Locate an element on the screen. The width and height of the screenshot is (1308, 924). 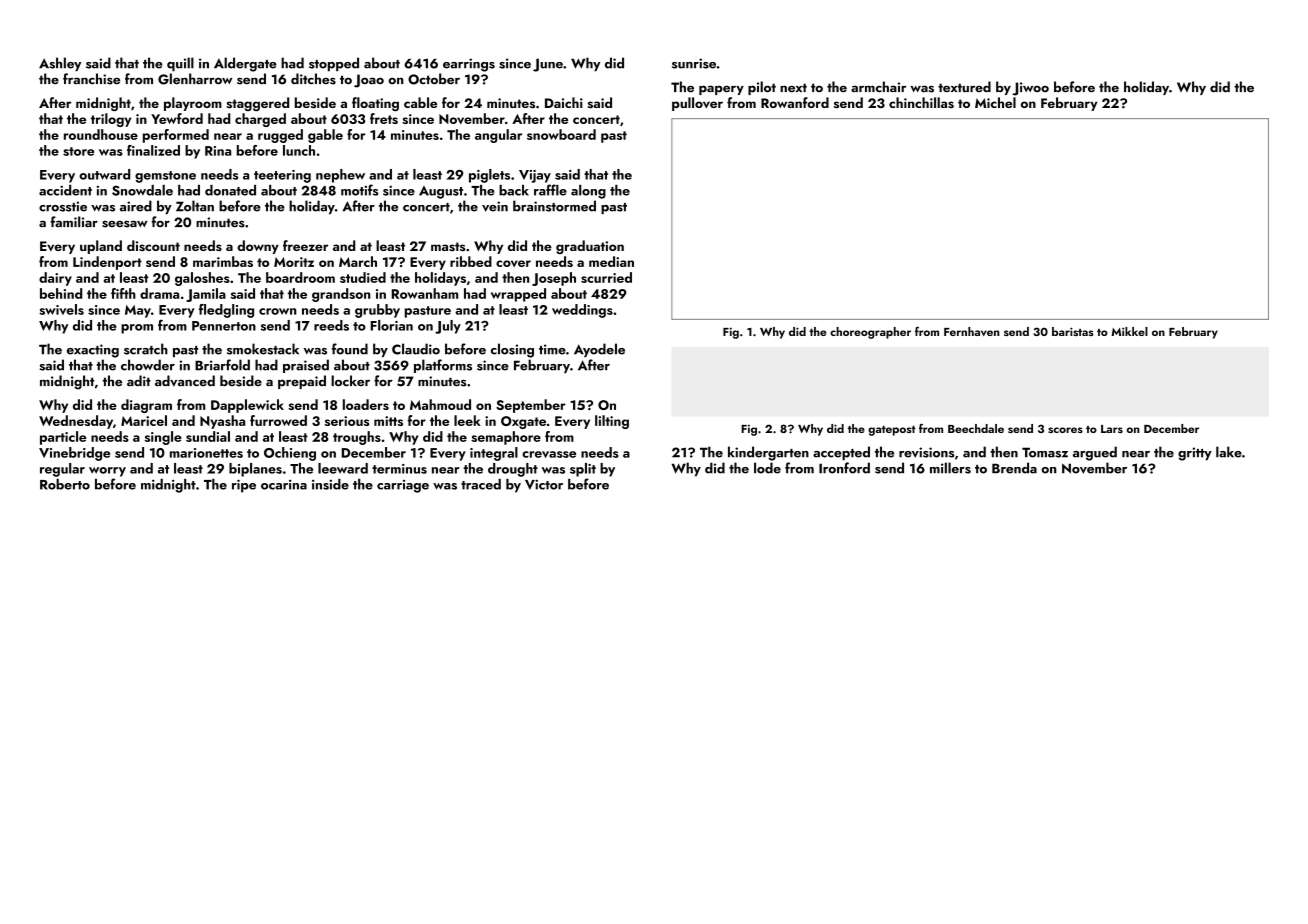
split is located at coordinates (583, 470).
